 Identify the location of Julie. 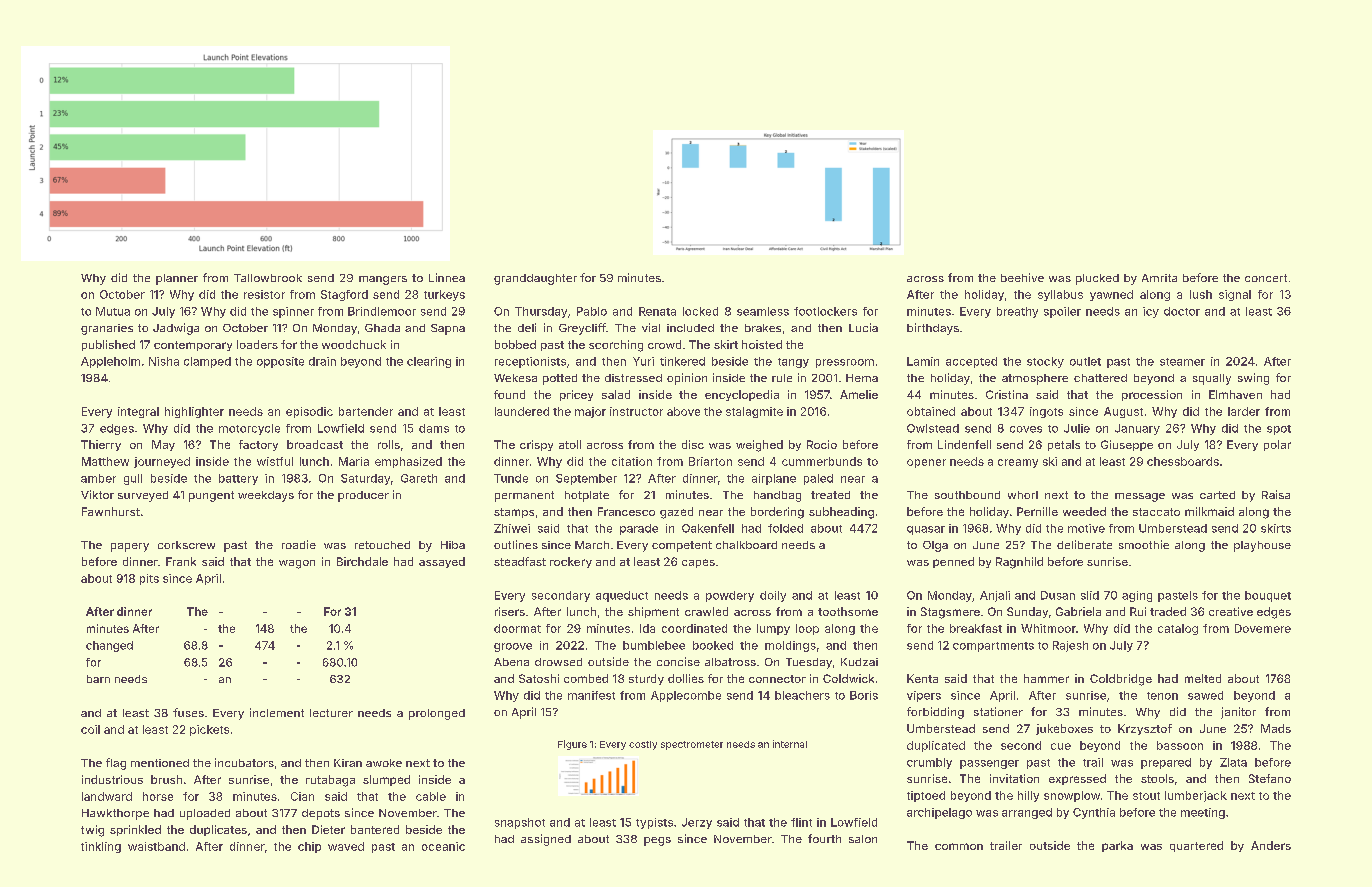
(1077, 428).
